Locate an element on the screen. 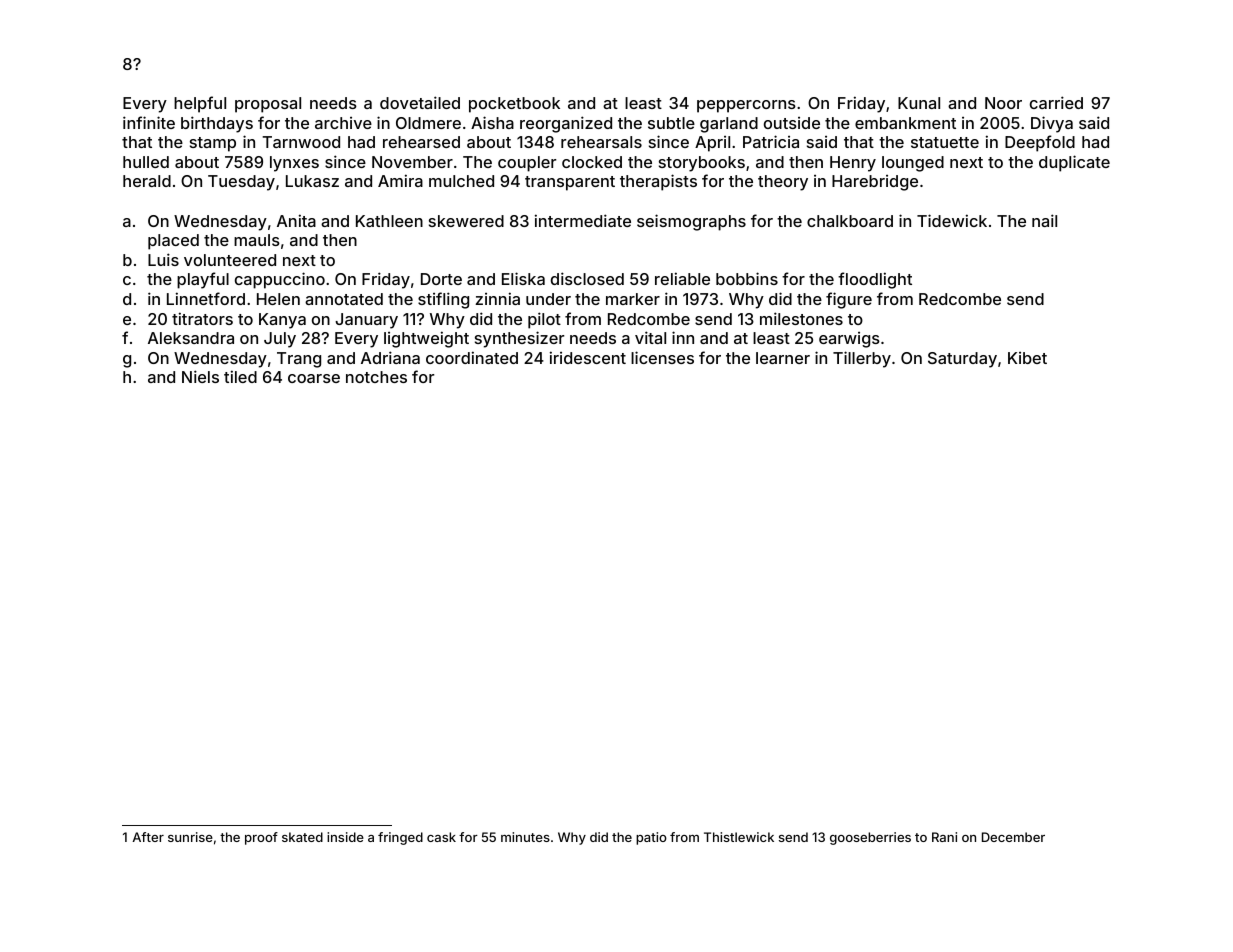  Thistlewick is located at coordinates (739, 837).
